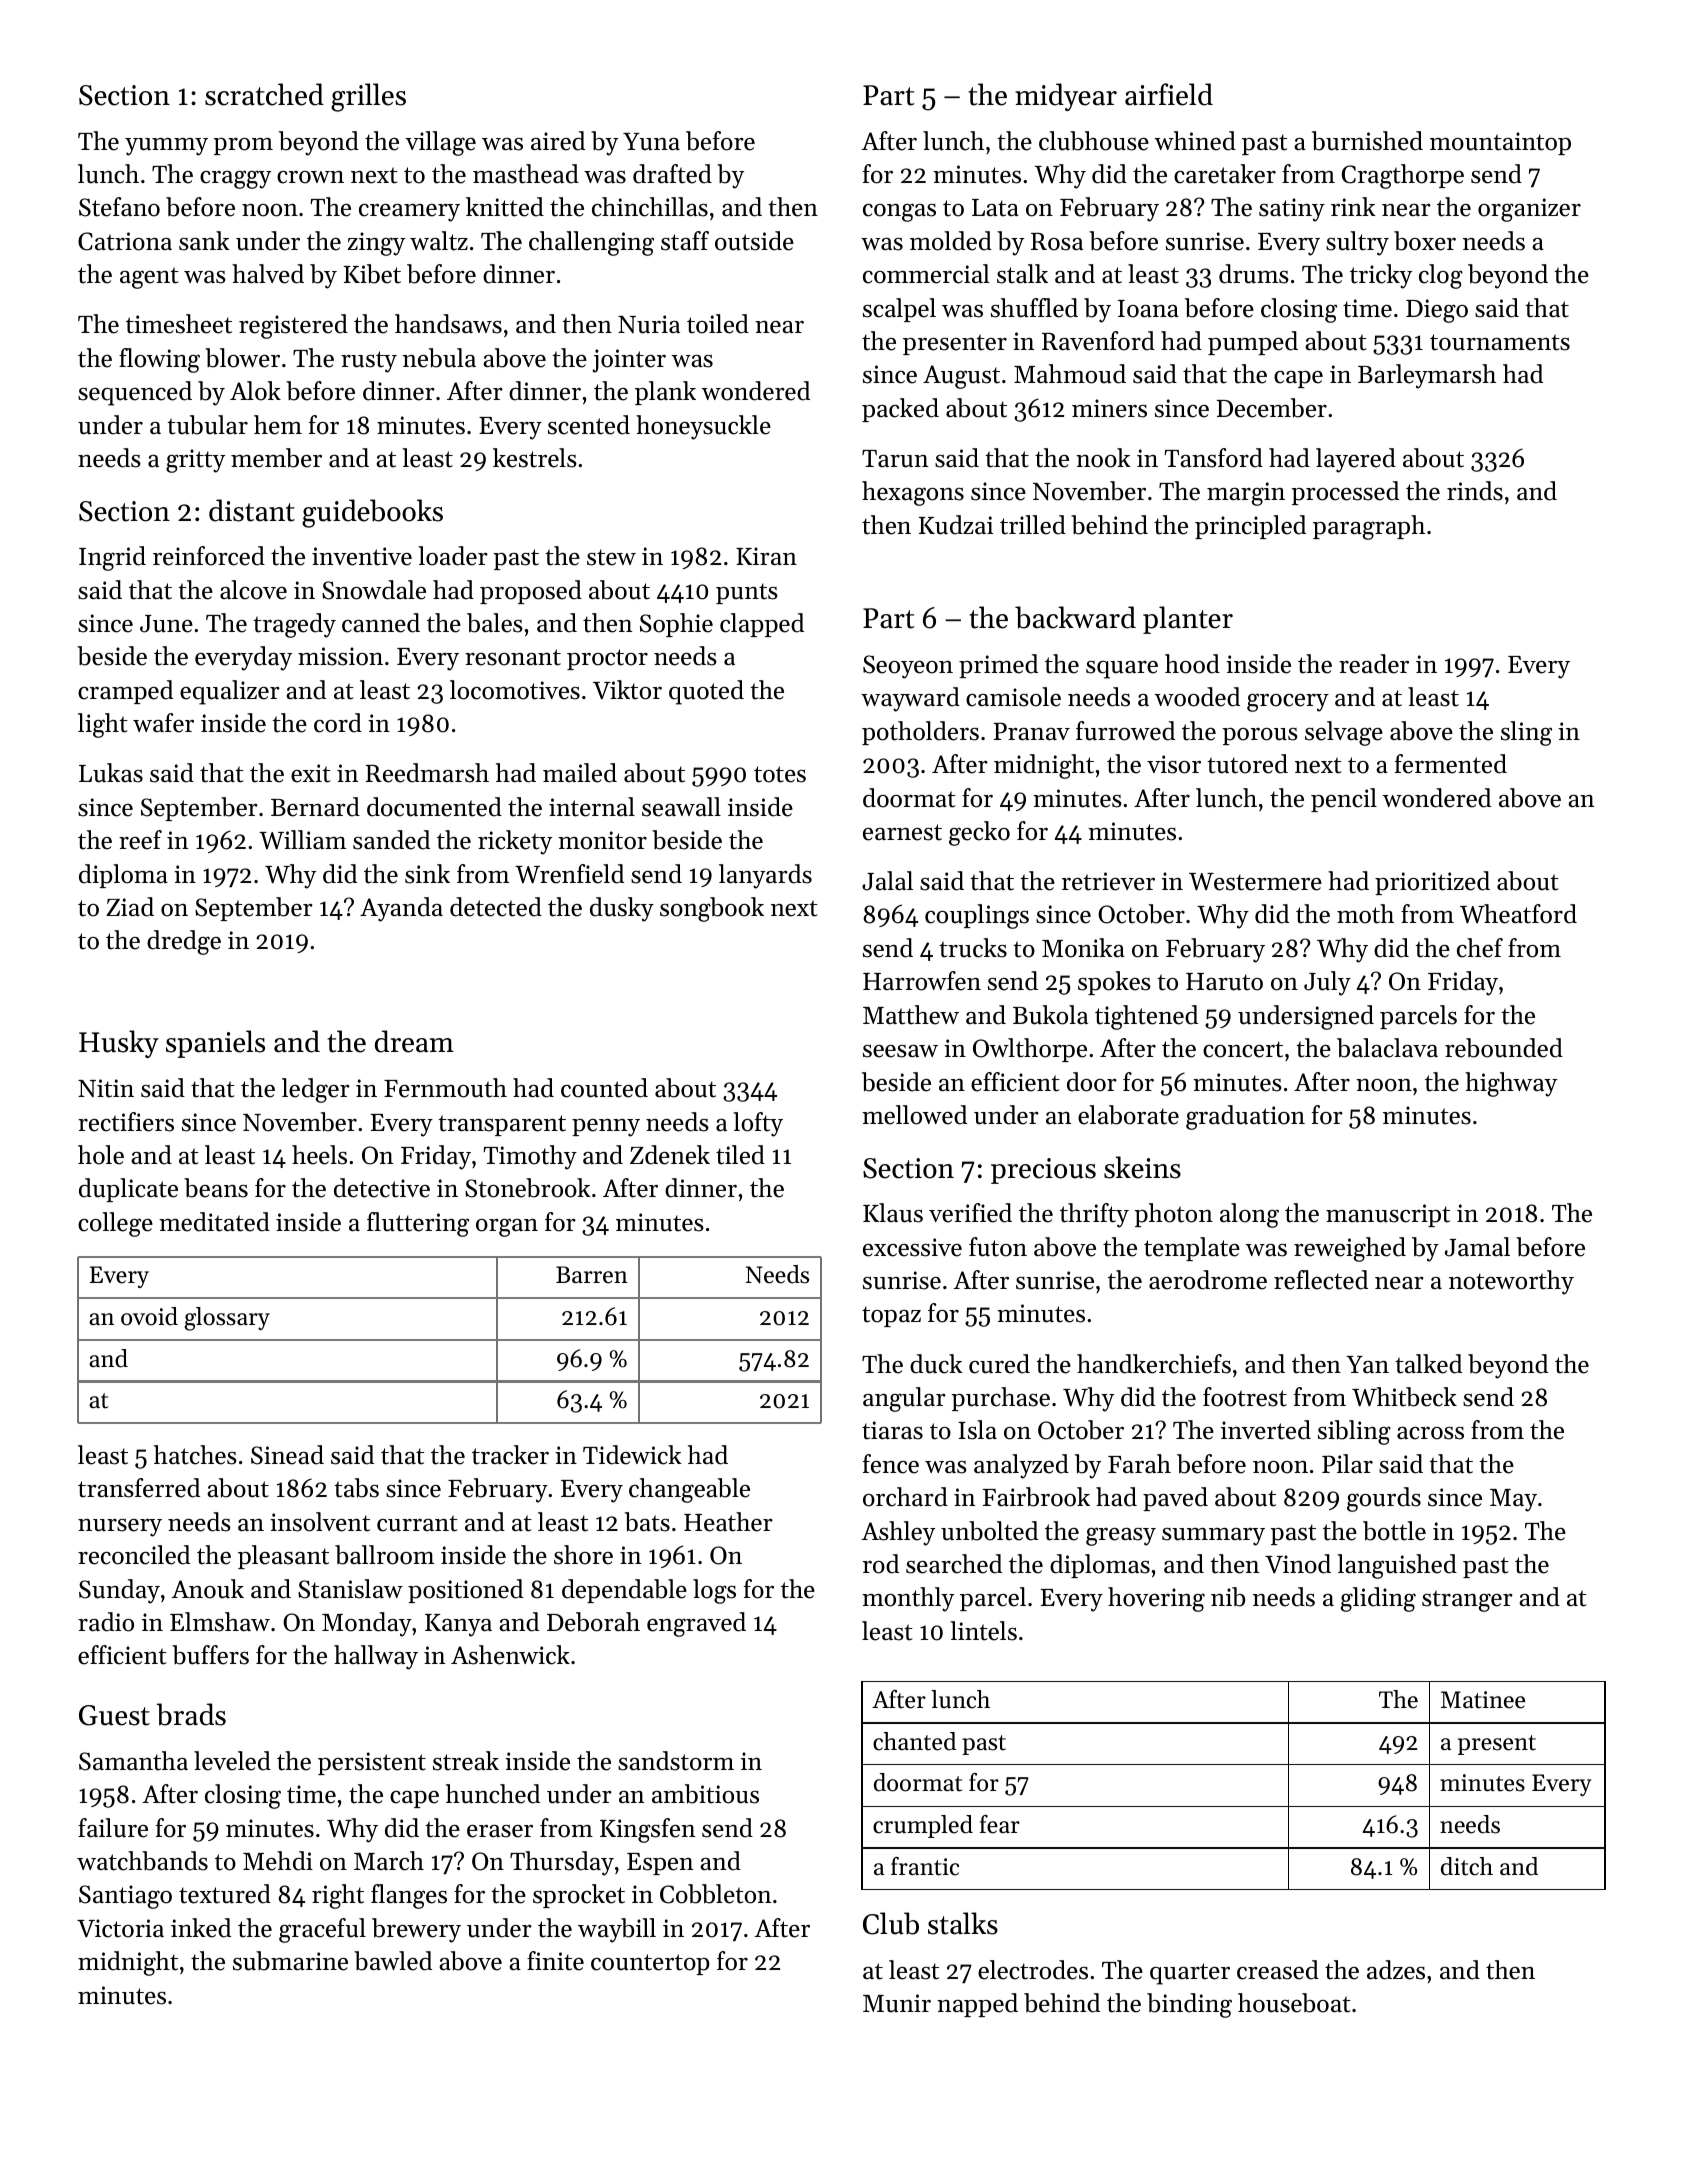 The width and height of the screenshot is (1683, 2178). Describe the element at coordinates (1208, 1280) in the screenshot. I see `aerodrome` at that location.
